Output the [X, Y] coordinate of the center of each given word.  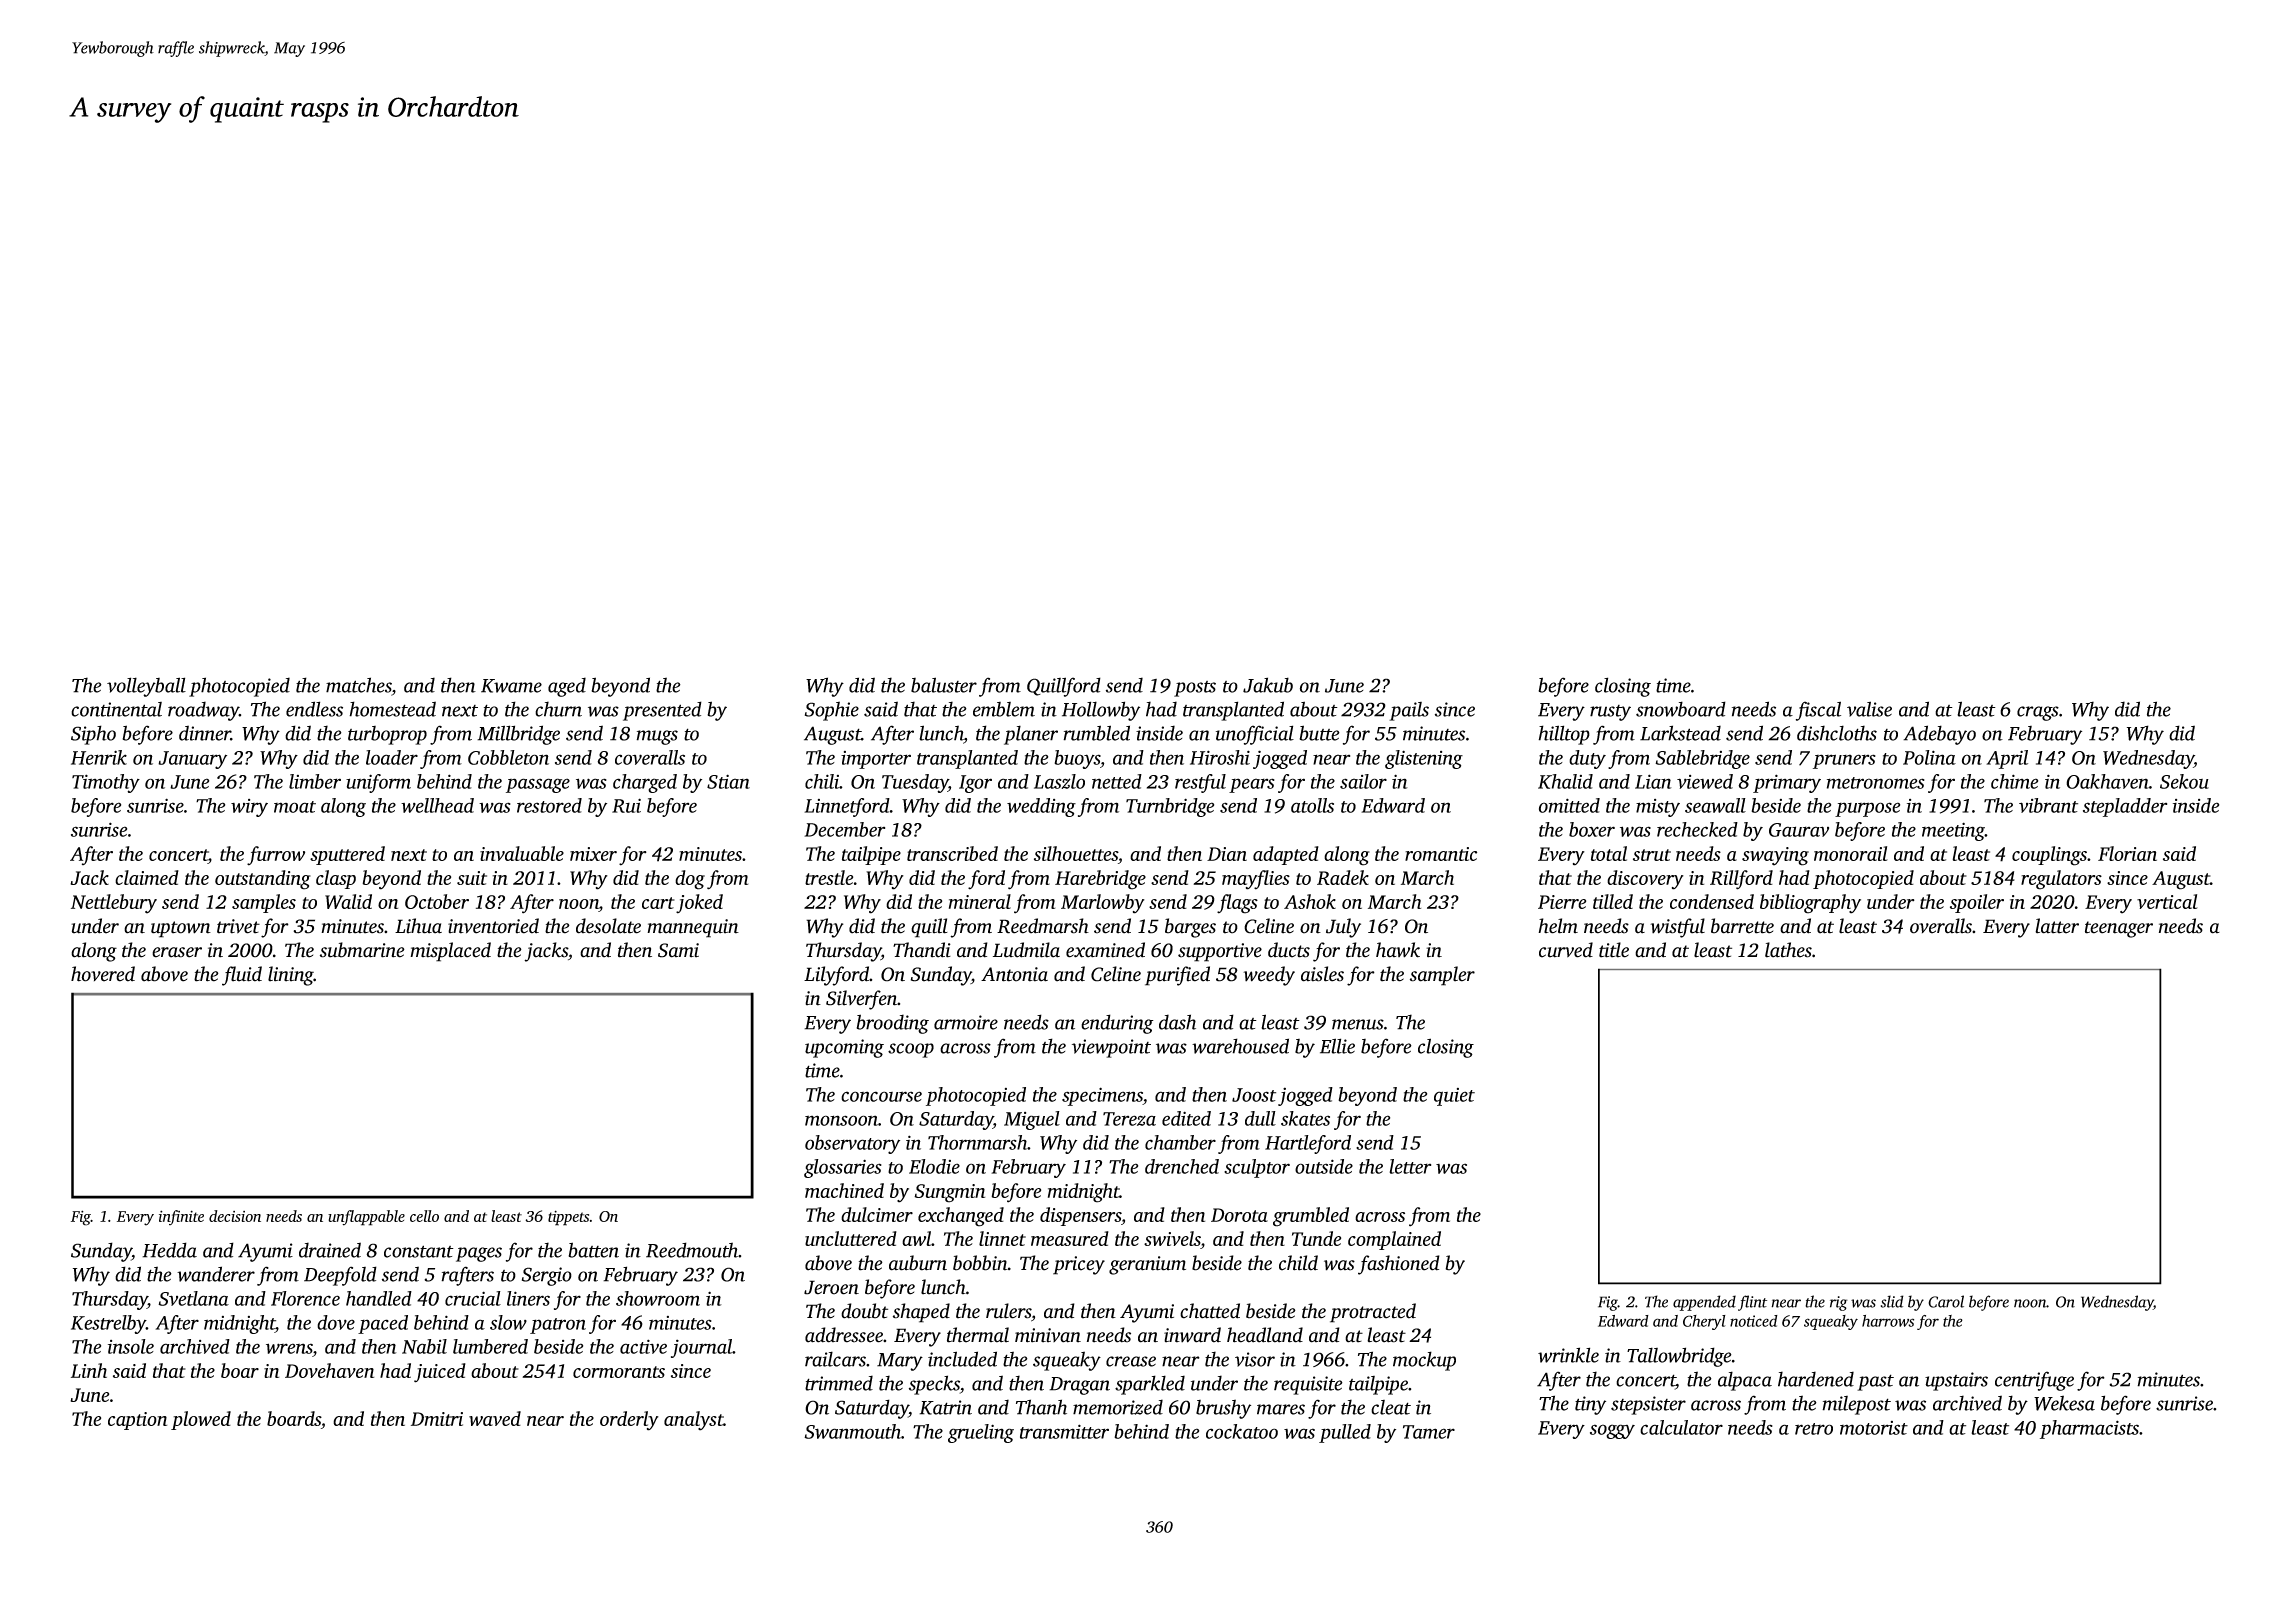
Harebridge [1100, 880]
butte [1319, 733]
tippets [568, 1218]
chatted [1210, 1311]
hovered [103, 974]
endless [314, 709]
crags [2038, 713]
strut [1652, 855]
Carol [1946, 1301]
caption [137, 1421]
